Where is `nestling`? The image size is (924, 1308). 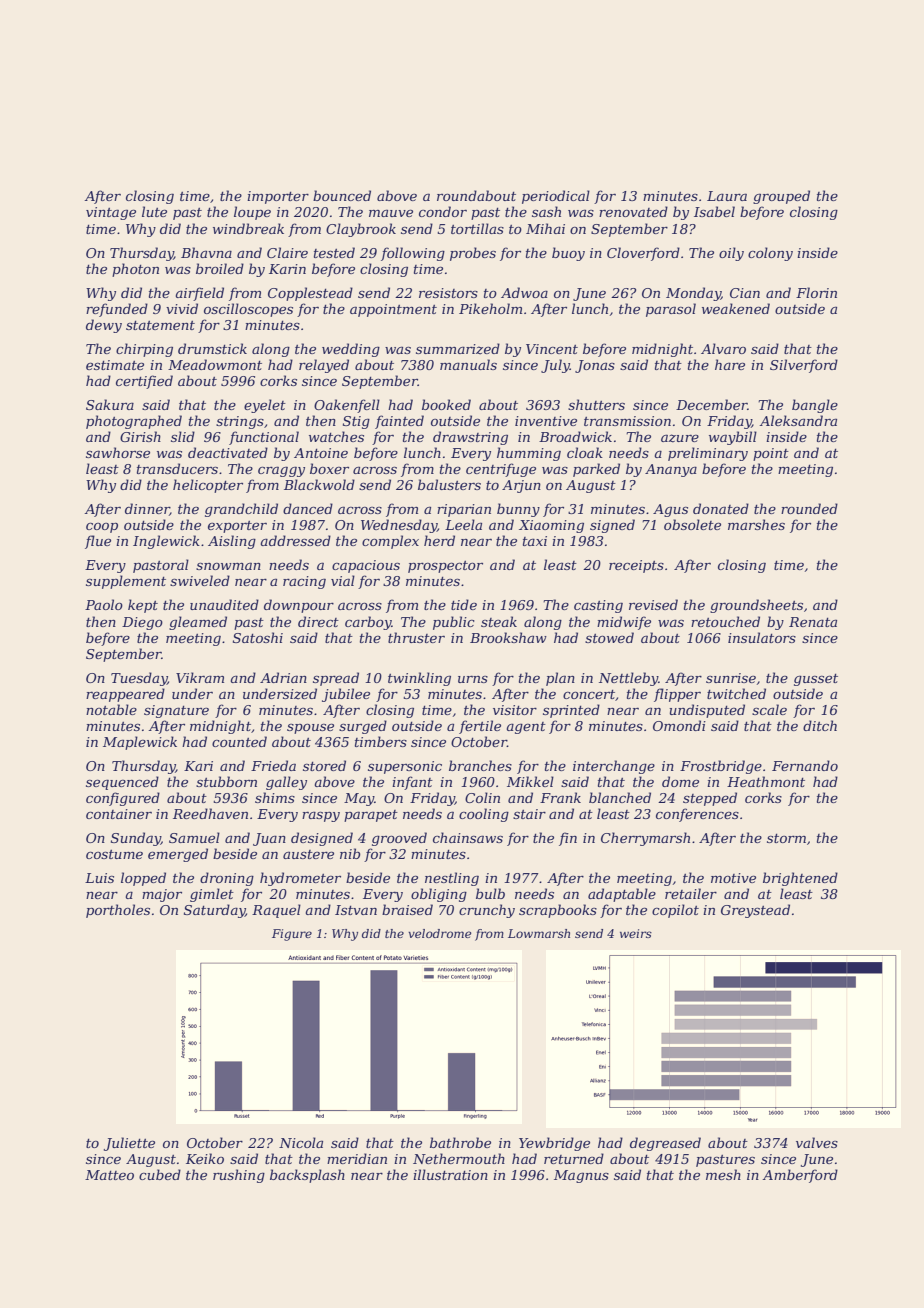
nestling is located at coordinates (452, 879).
